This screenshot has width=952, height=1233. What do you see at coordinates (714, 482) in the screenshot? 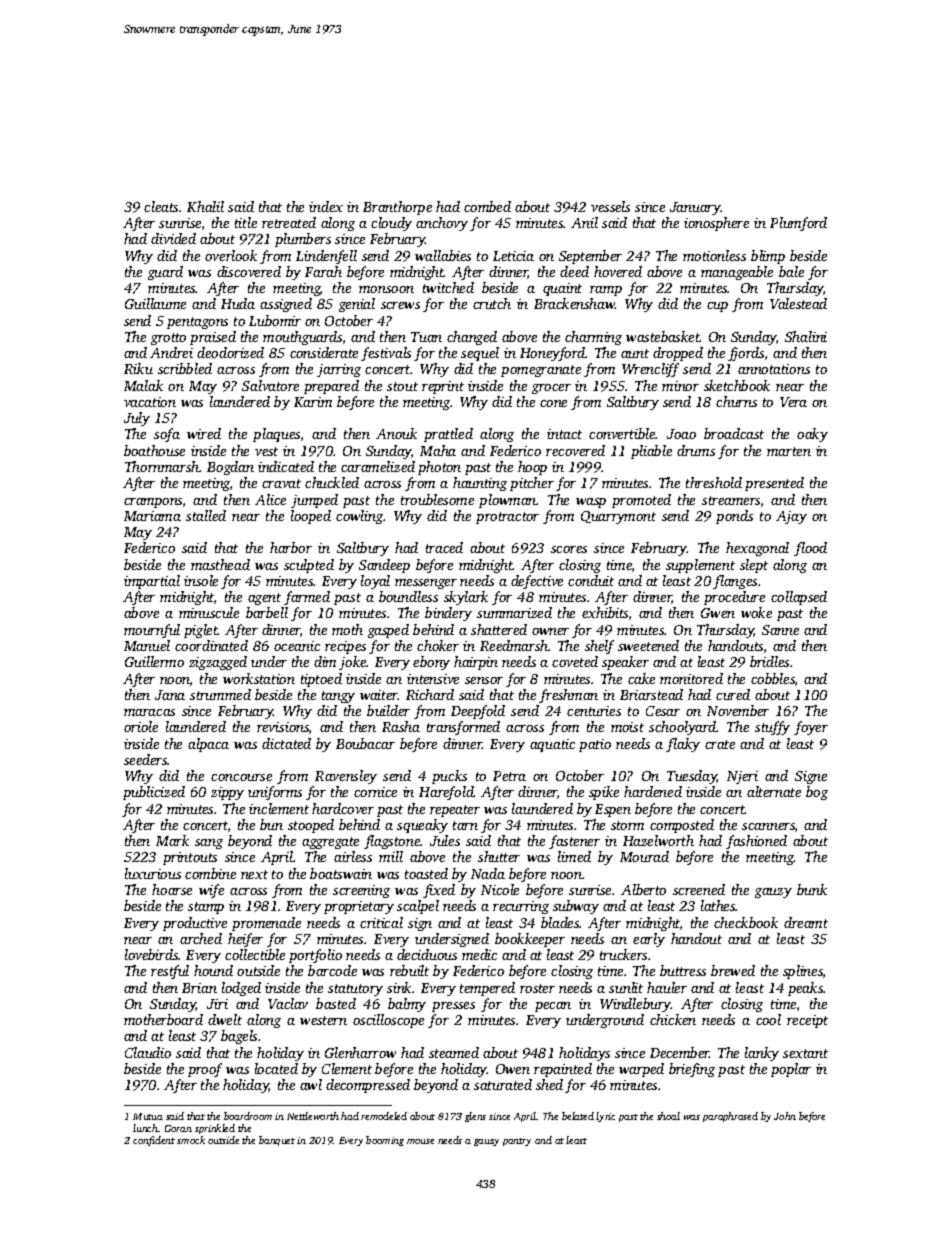
I see `threshold` at bounding box center [714, 482].
